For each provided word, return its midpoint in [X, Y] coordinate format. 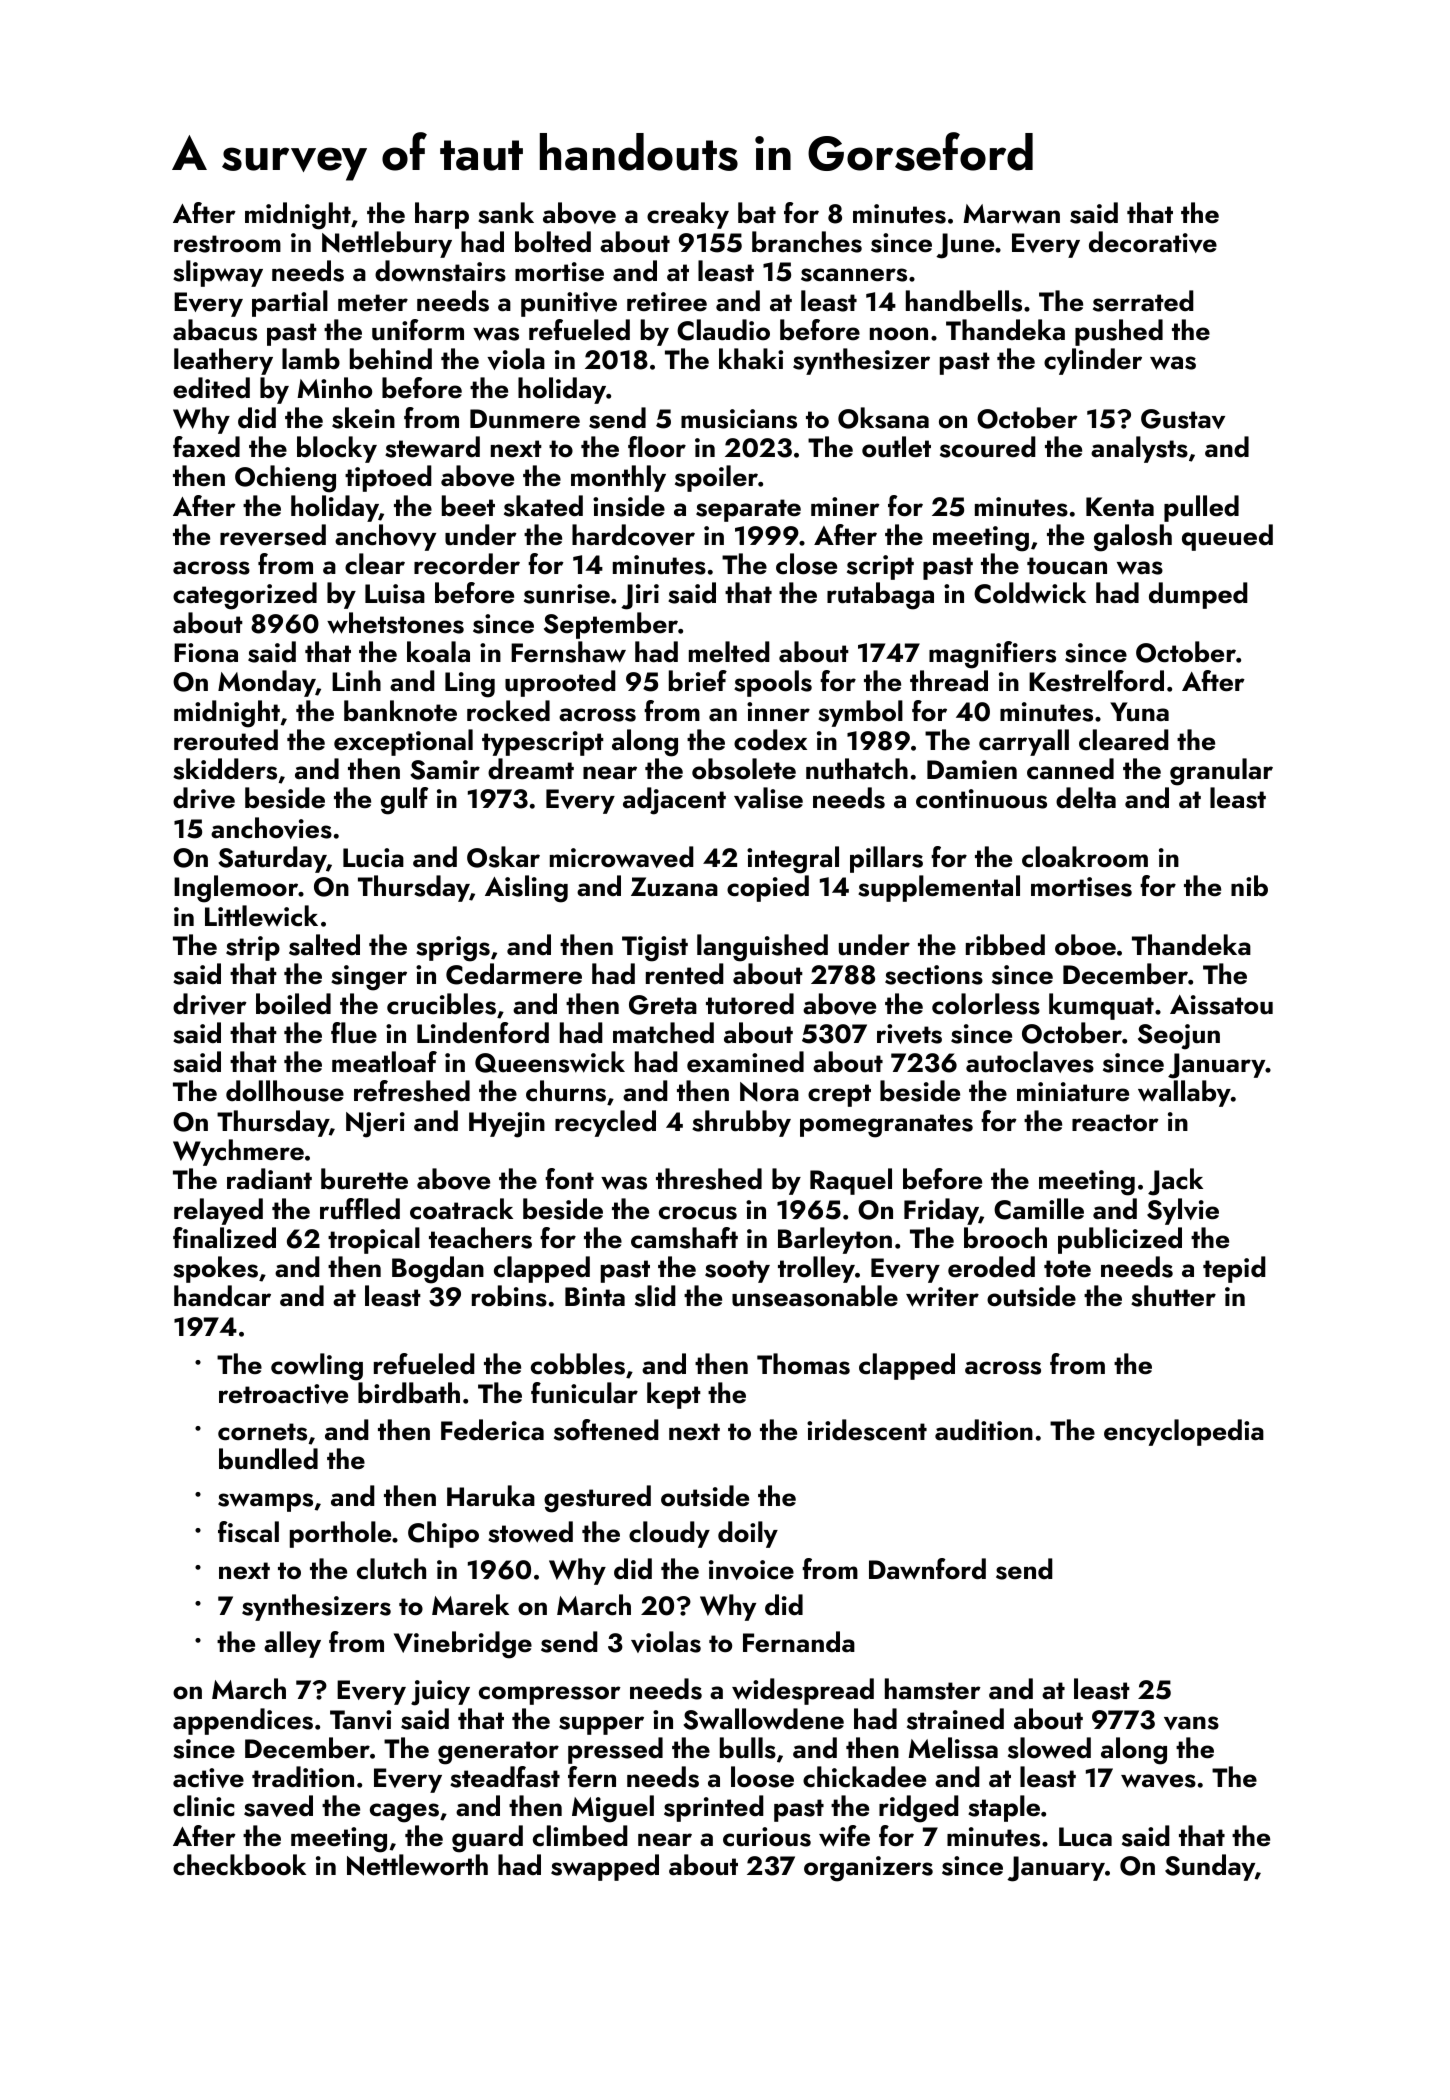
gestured [597, 1499]
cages [404, 1813]
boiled [293, 1004]
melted [729, 652]
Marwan [1011, 214]
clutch [391, 1569]
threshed [709, 1179]
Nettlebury [387, 244]
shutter [1173, 1296]
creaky [688, 215]
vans [1191, 1723]
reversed [273, 535]
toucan [1067, 566]
